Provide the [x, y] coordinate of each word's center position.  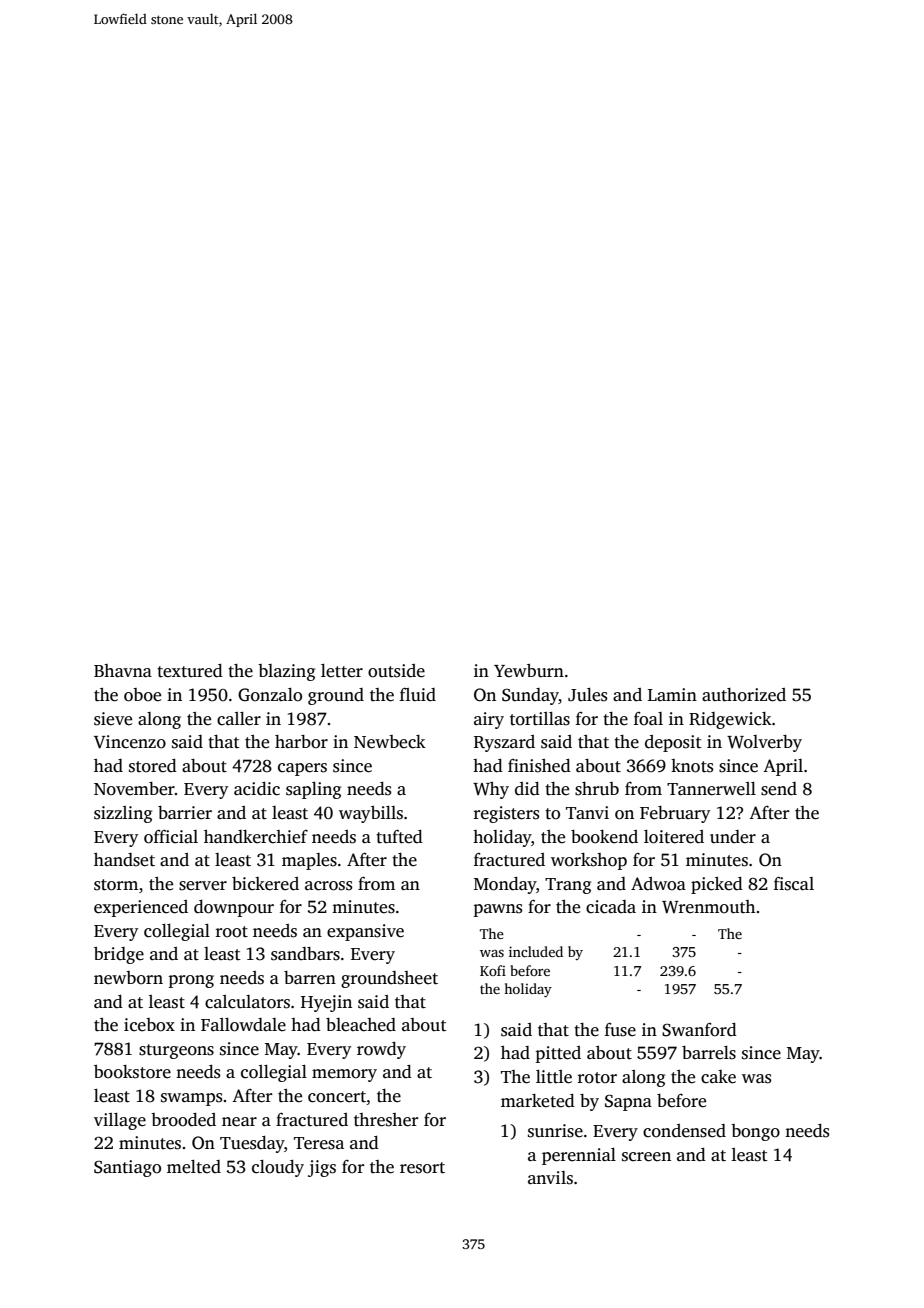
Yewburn [529, 671]
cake [718, 1077]
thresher [386, 1120]
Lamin [672, 694]
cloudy [278, 1168]
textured [190, 671]
